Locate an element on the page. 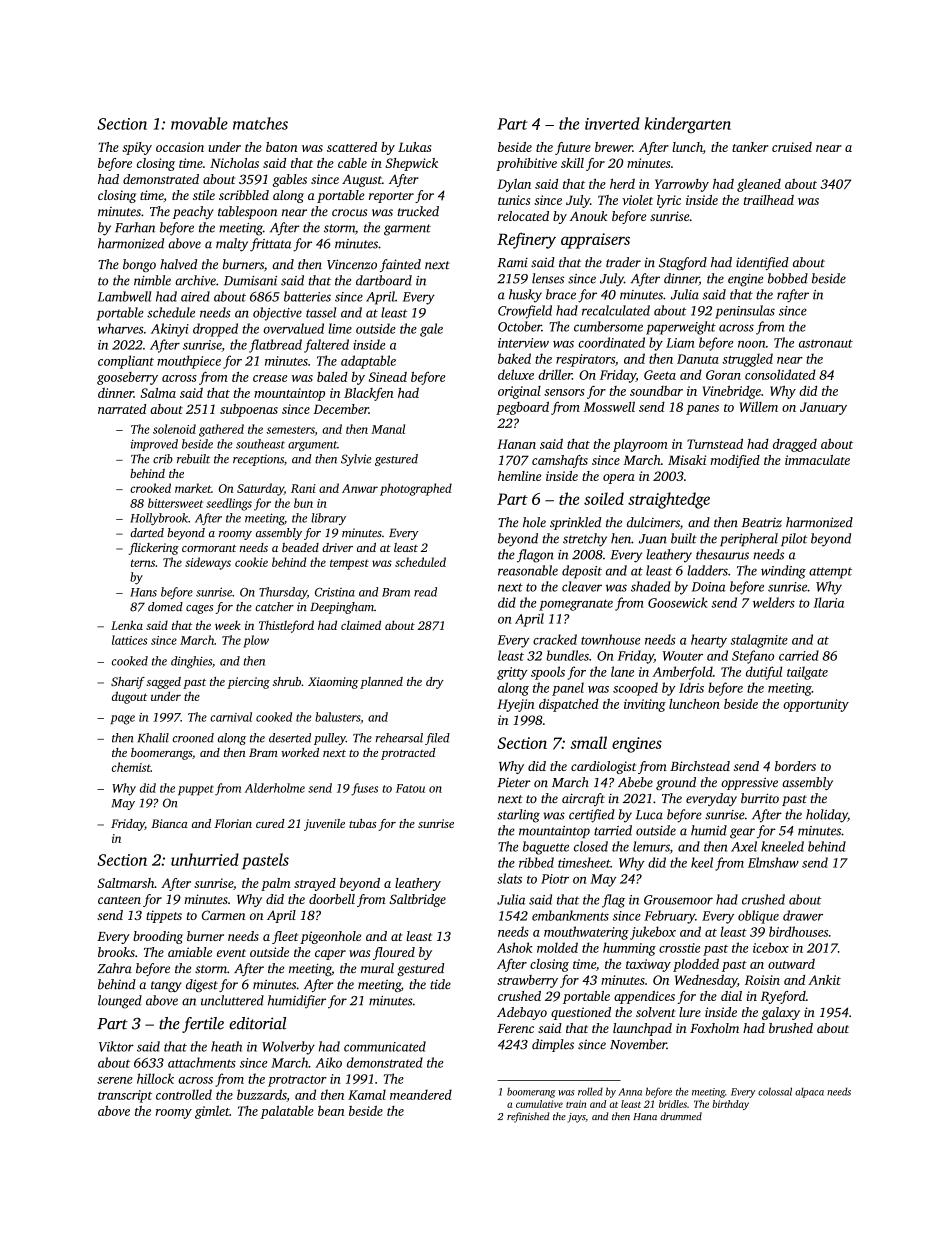 This image has height=1233, width=952. worked is located at coordinates (300, 752).
